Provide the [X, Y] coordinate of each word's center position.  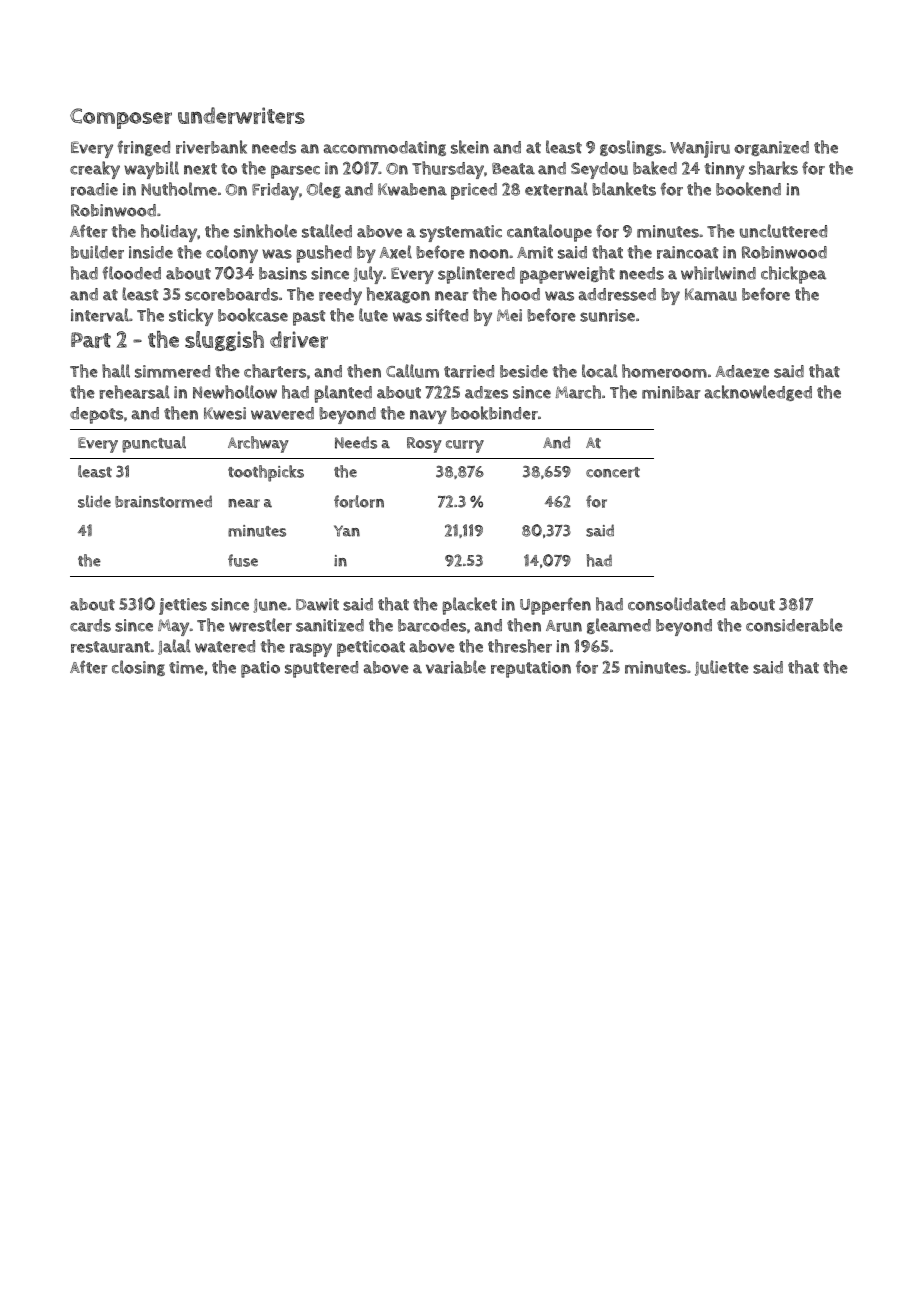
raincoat [687, 252]
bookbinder [494, 413]
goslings [631, 148]
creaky [95, 170]
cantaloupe [549, 233]
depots [96, 415]
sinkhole [265, 231]
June [270, 606]
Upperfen [555, 606]
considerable [794, 625]
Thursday [448, 170]
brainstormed [163, 501]
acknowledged [758, 393]
